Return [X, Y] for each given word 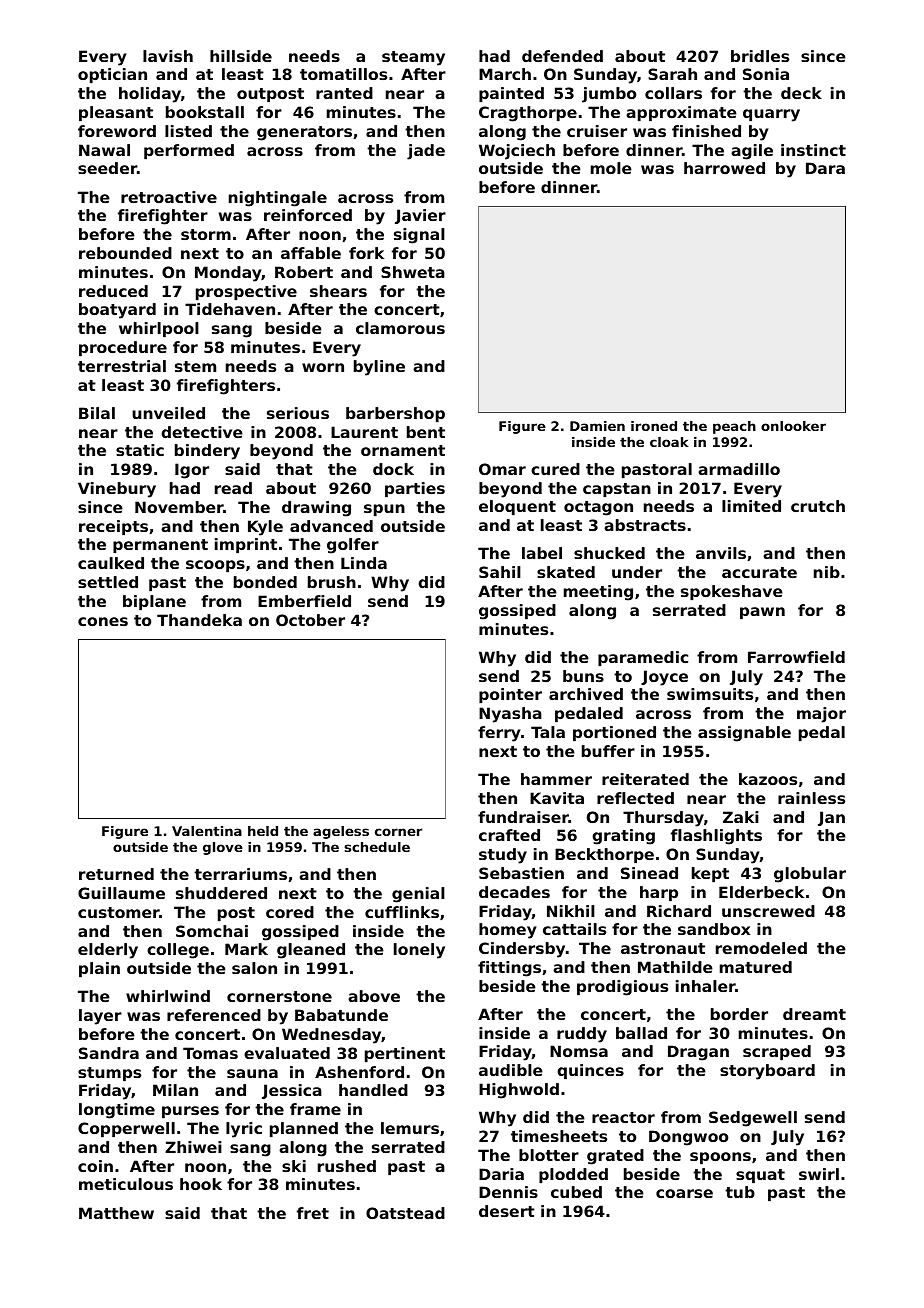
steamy [413, 58]
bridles [760, 56]
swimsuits [710, 694]
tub [740, 1192]
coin [95, 1166]
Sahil [500, 572]
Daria [501, 1174]
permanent [160, 546]
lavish [168, 56]
